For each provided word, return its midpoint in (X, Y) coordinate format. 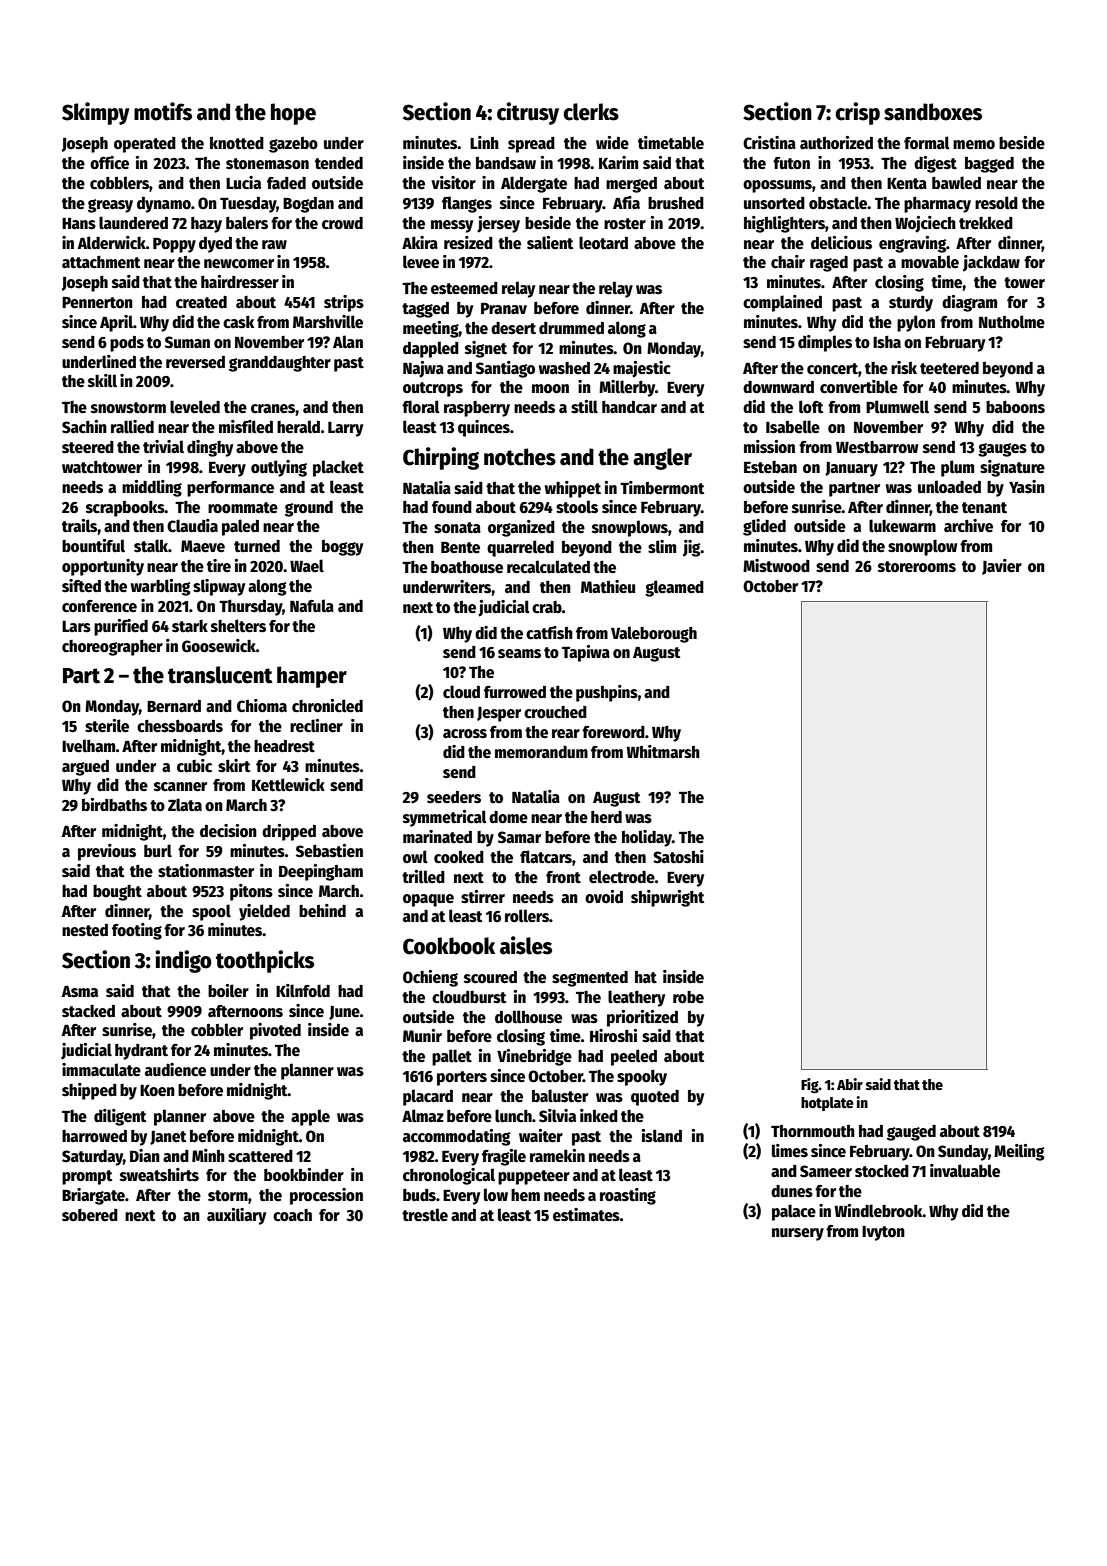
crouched (555, 712)
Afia (626, 202)
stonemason (267, 164)
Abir (850, 1084)
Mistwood (776, 565)
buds (419, 1195)
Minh (208, 1155)
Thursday (250, 608)
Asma (80, 991)
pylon (916, 323)
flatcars (546, 857)
